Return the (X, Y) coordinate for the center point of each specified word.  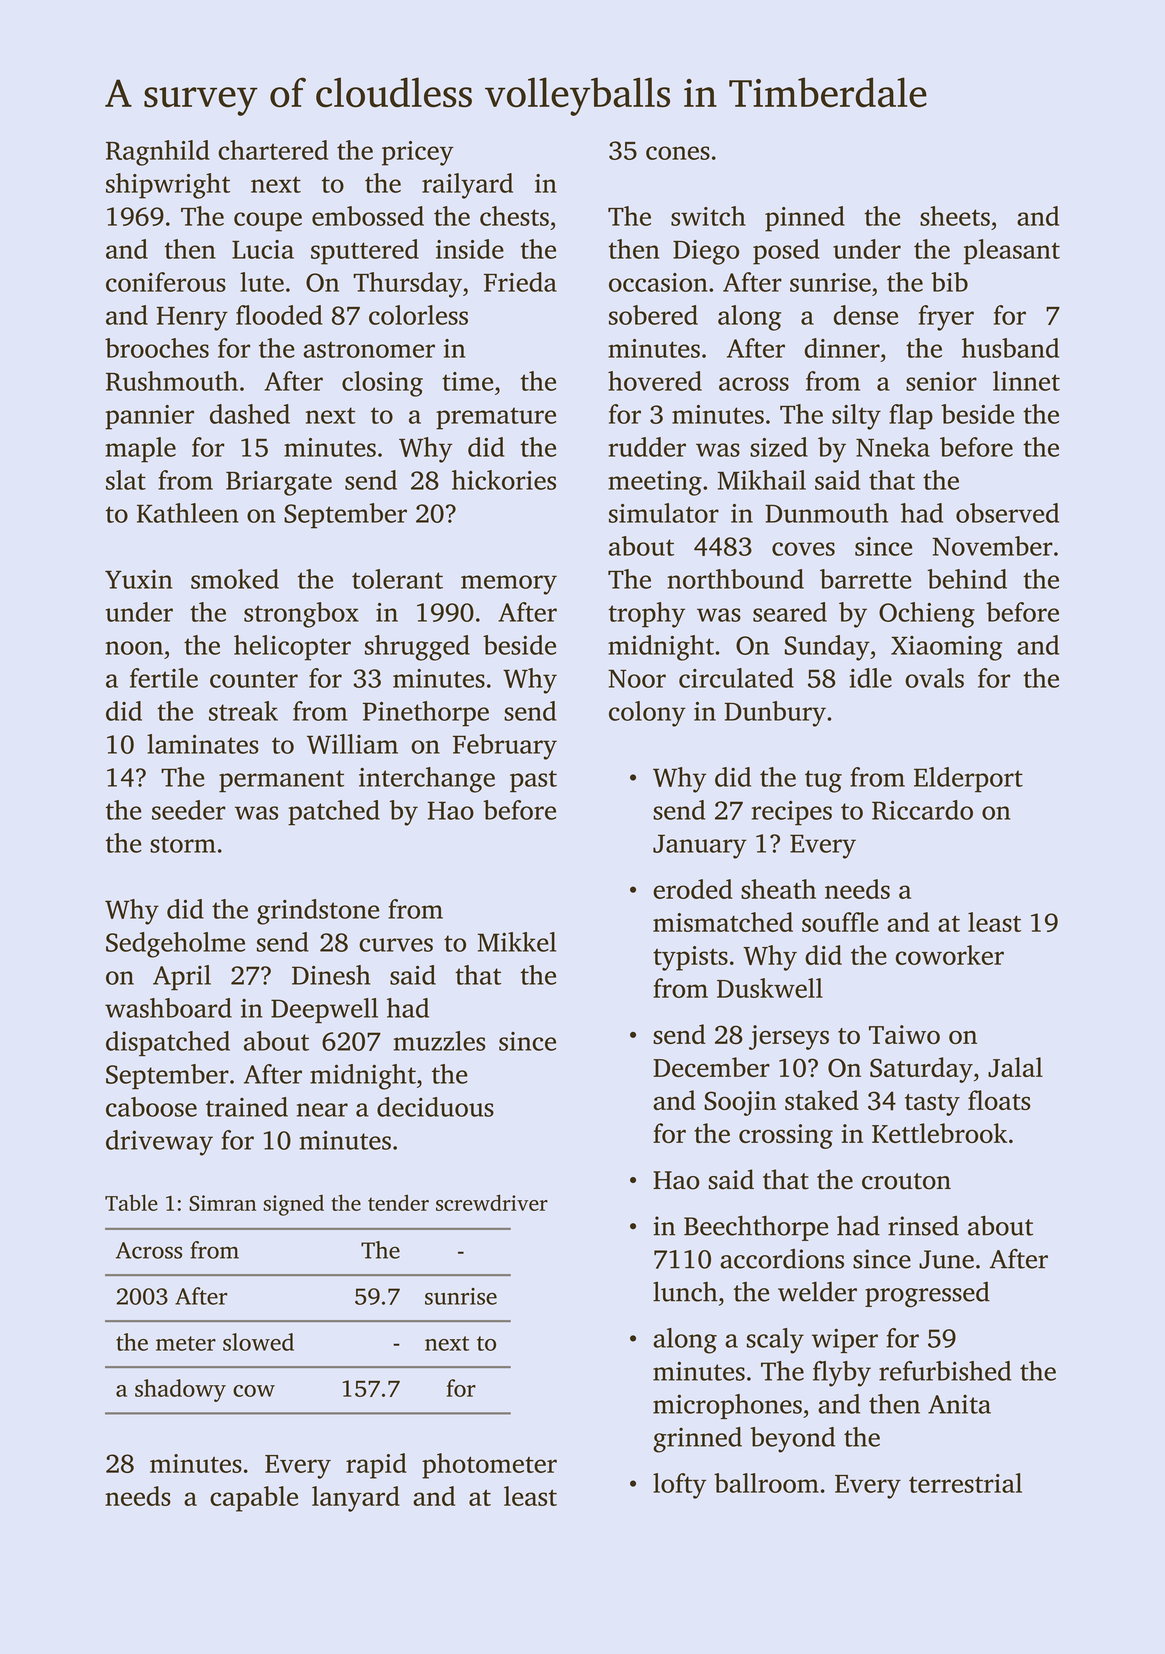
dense (866, 315)
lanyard (356, 1499)
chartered (273, 150)
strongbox (301, 615)
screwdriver (492, 1202)
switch (708, 216)
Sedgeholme (175, 945)
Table (131, 1202)
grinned (697, 1440)
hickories (504, 480)
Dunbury (775, 714)
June (946, 1259)
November (992, 546)
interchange (427, 780)
